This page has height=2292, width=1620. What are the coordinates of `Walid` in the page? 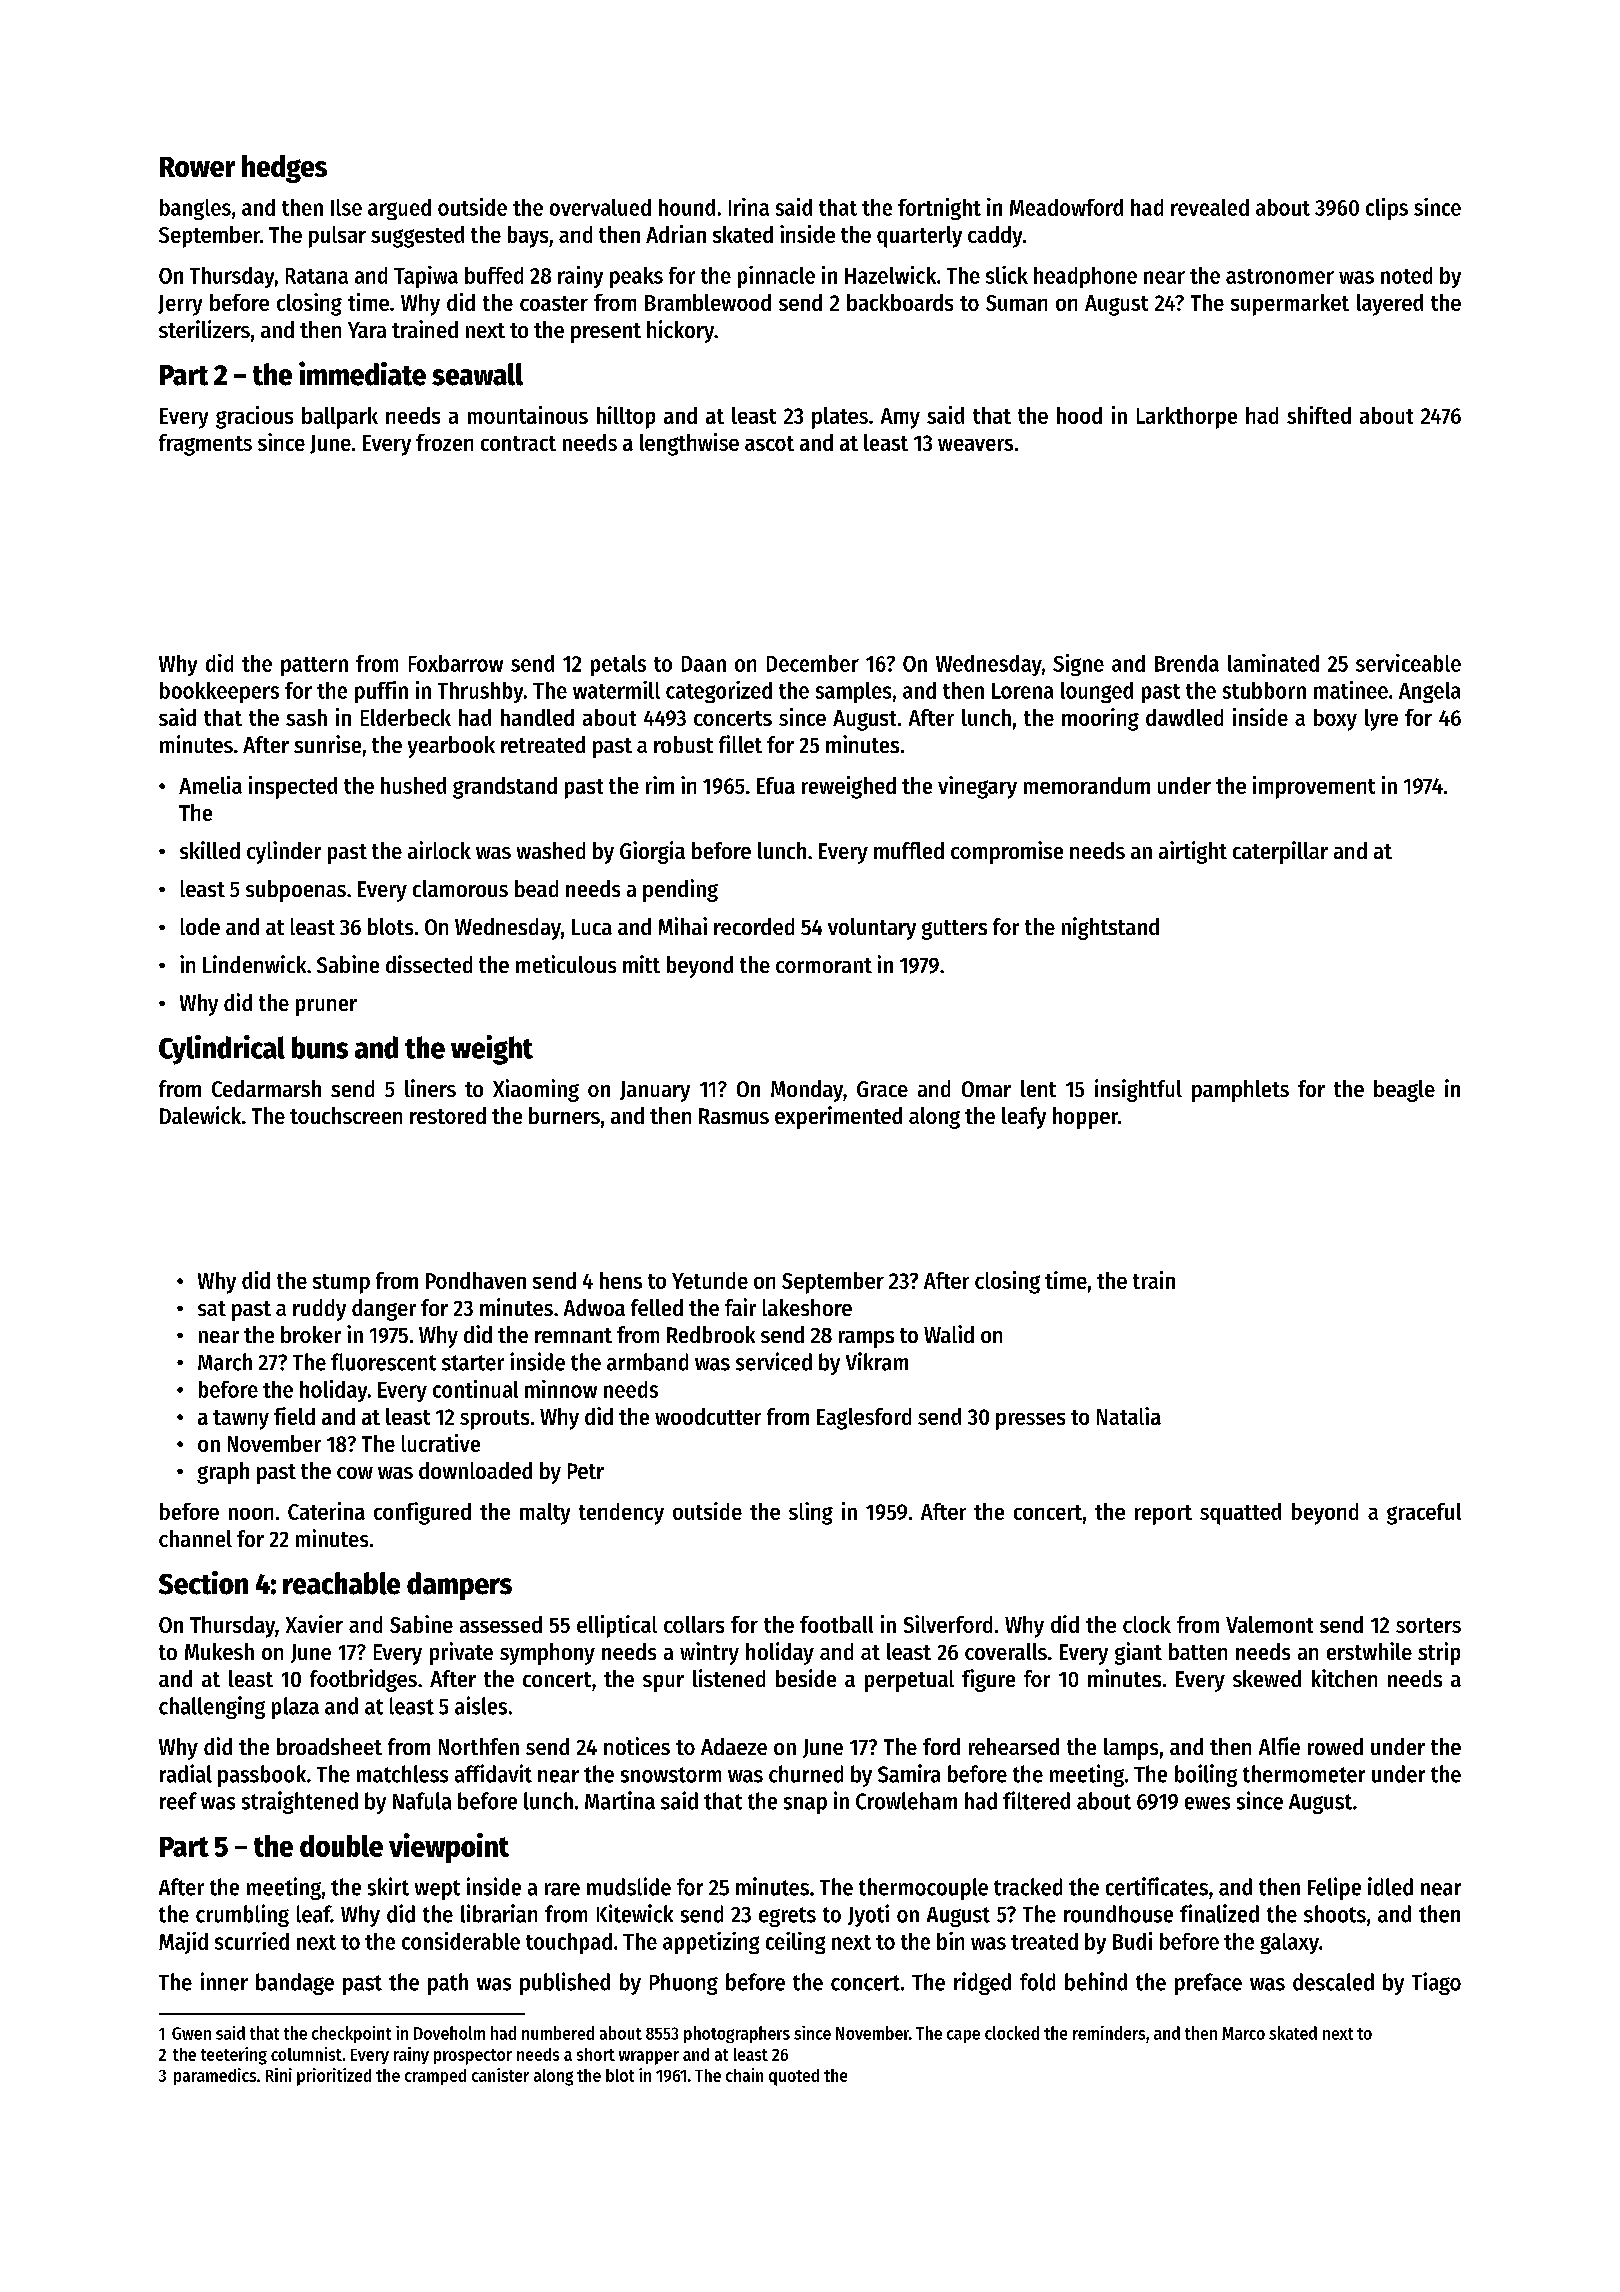 It's located at (949, 1334).
